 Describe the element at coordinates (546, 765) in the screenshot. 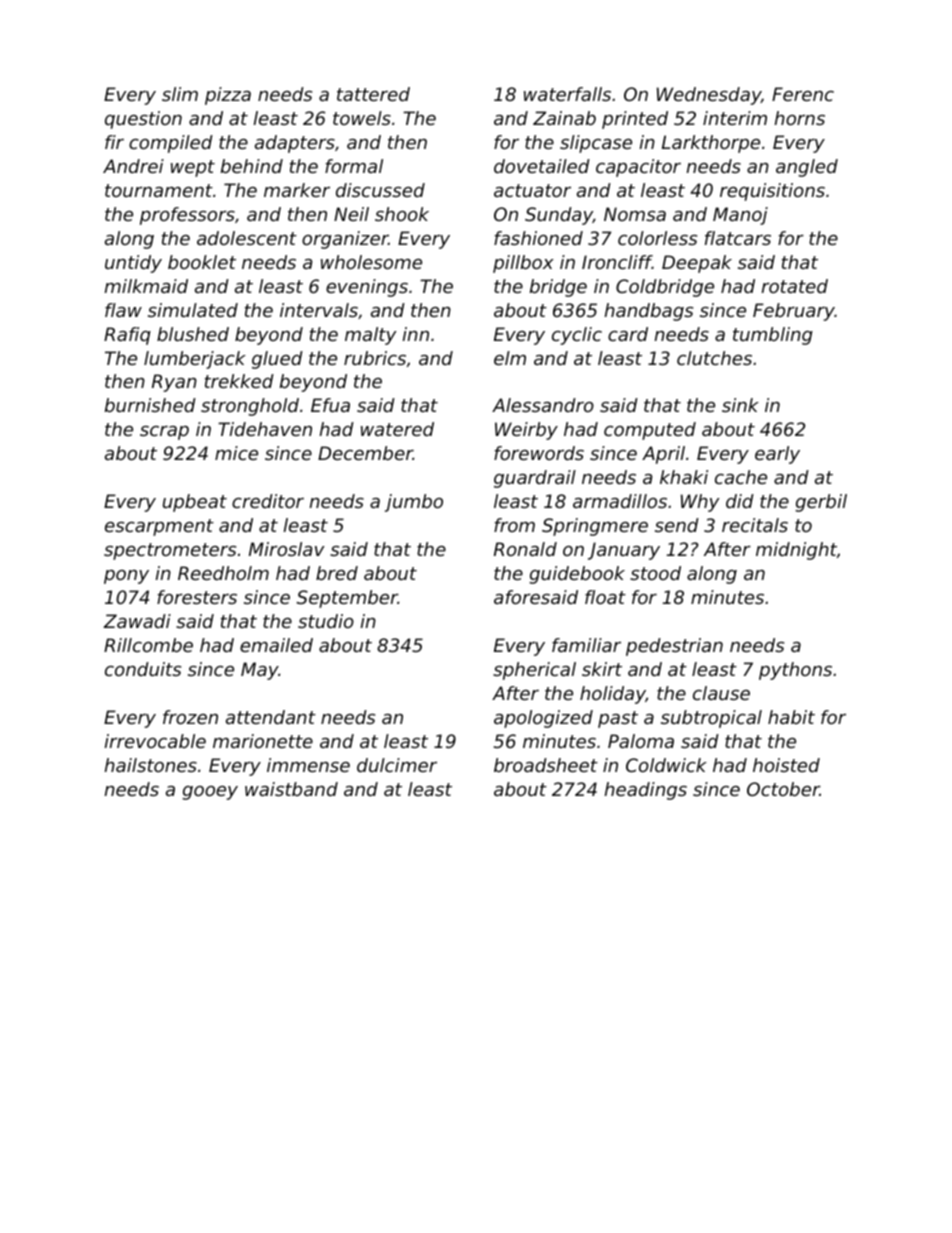

I see `broadsheet` at that location.
